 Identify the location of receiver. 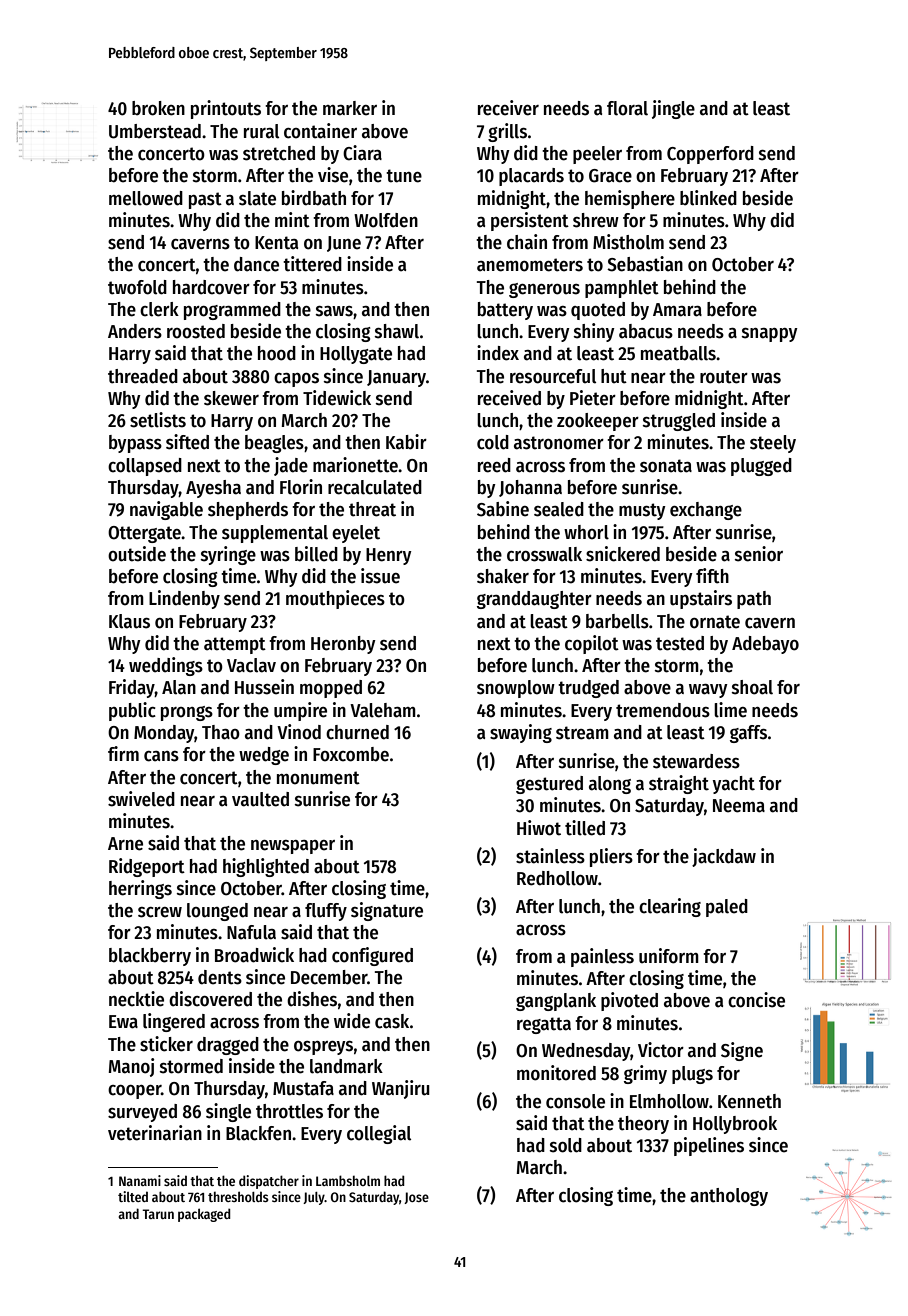
(508, 108).
